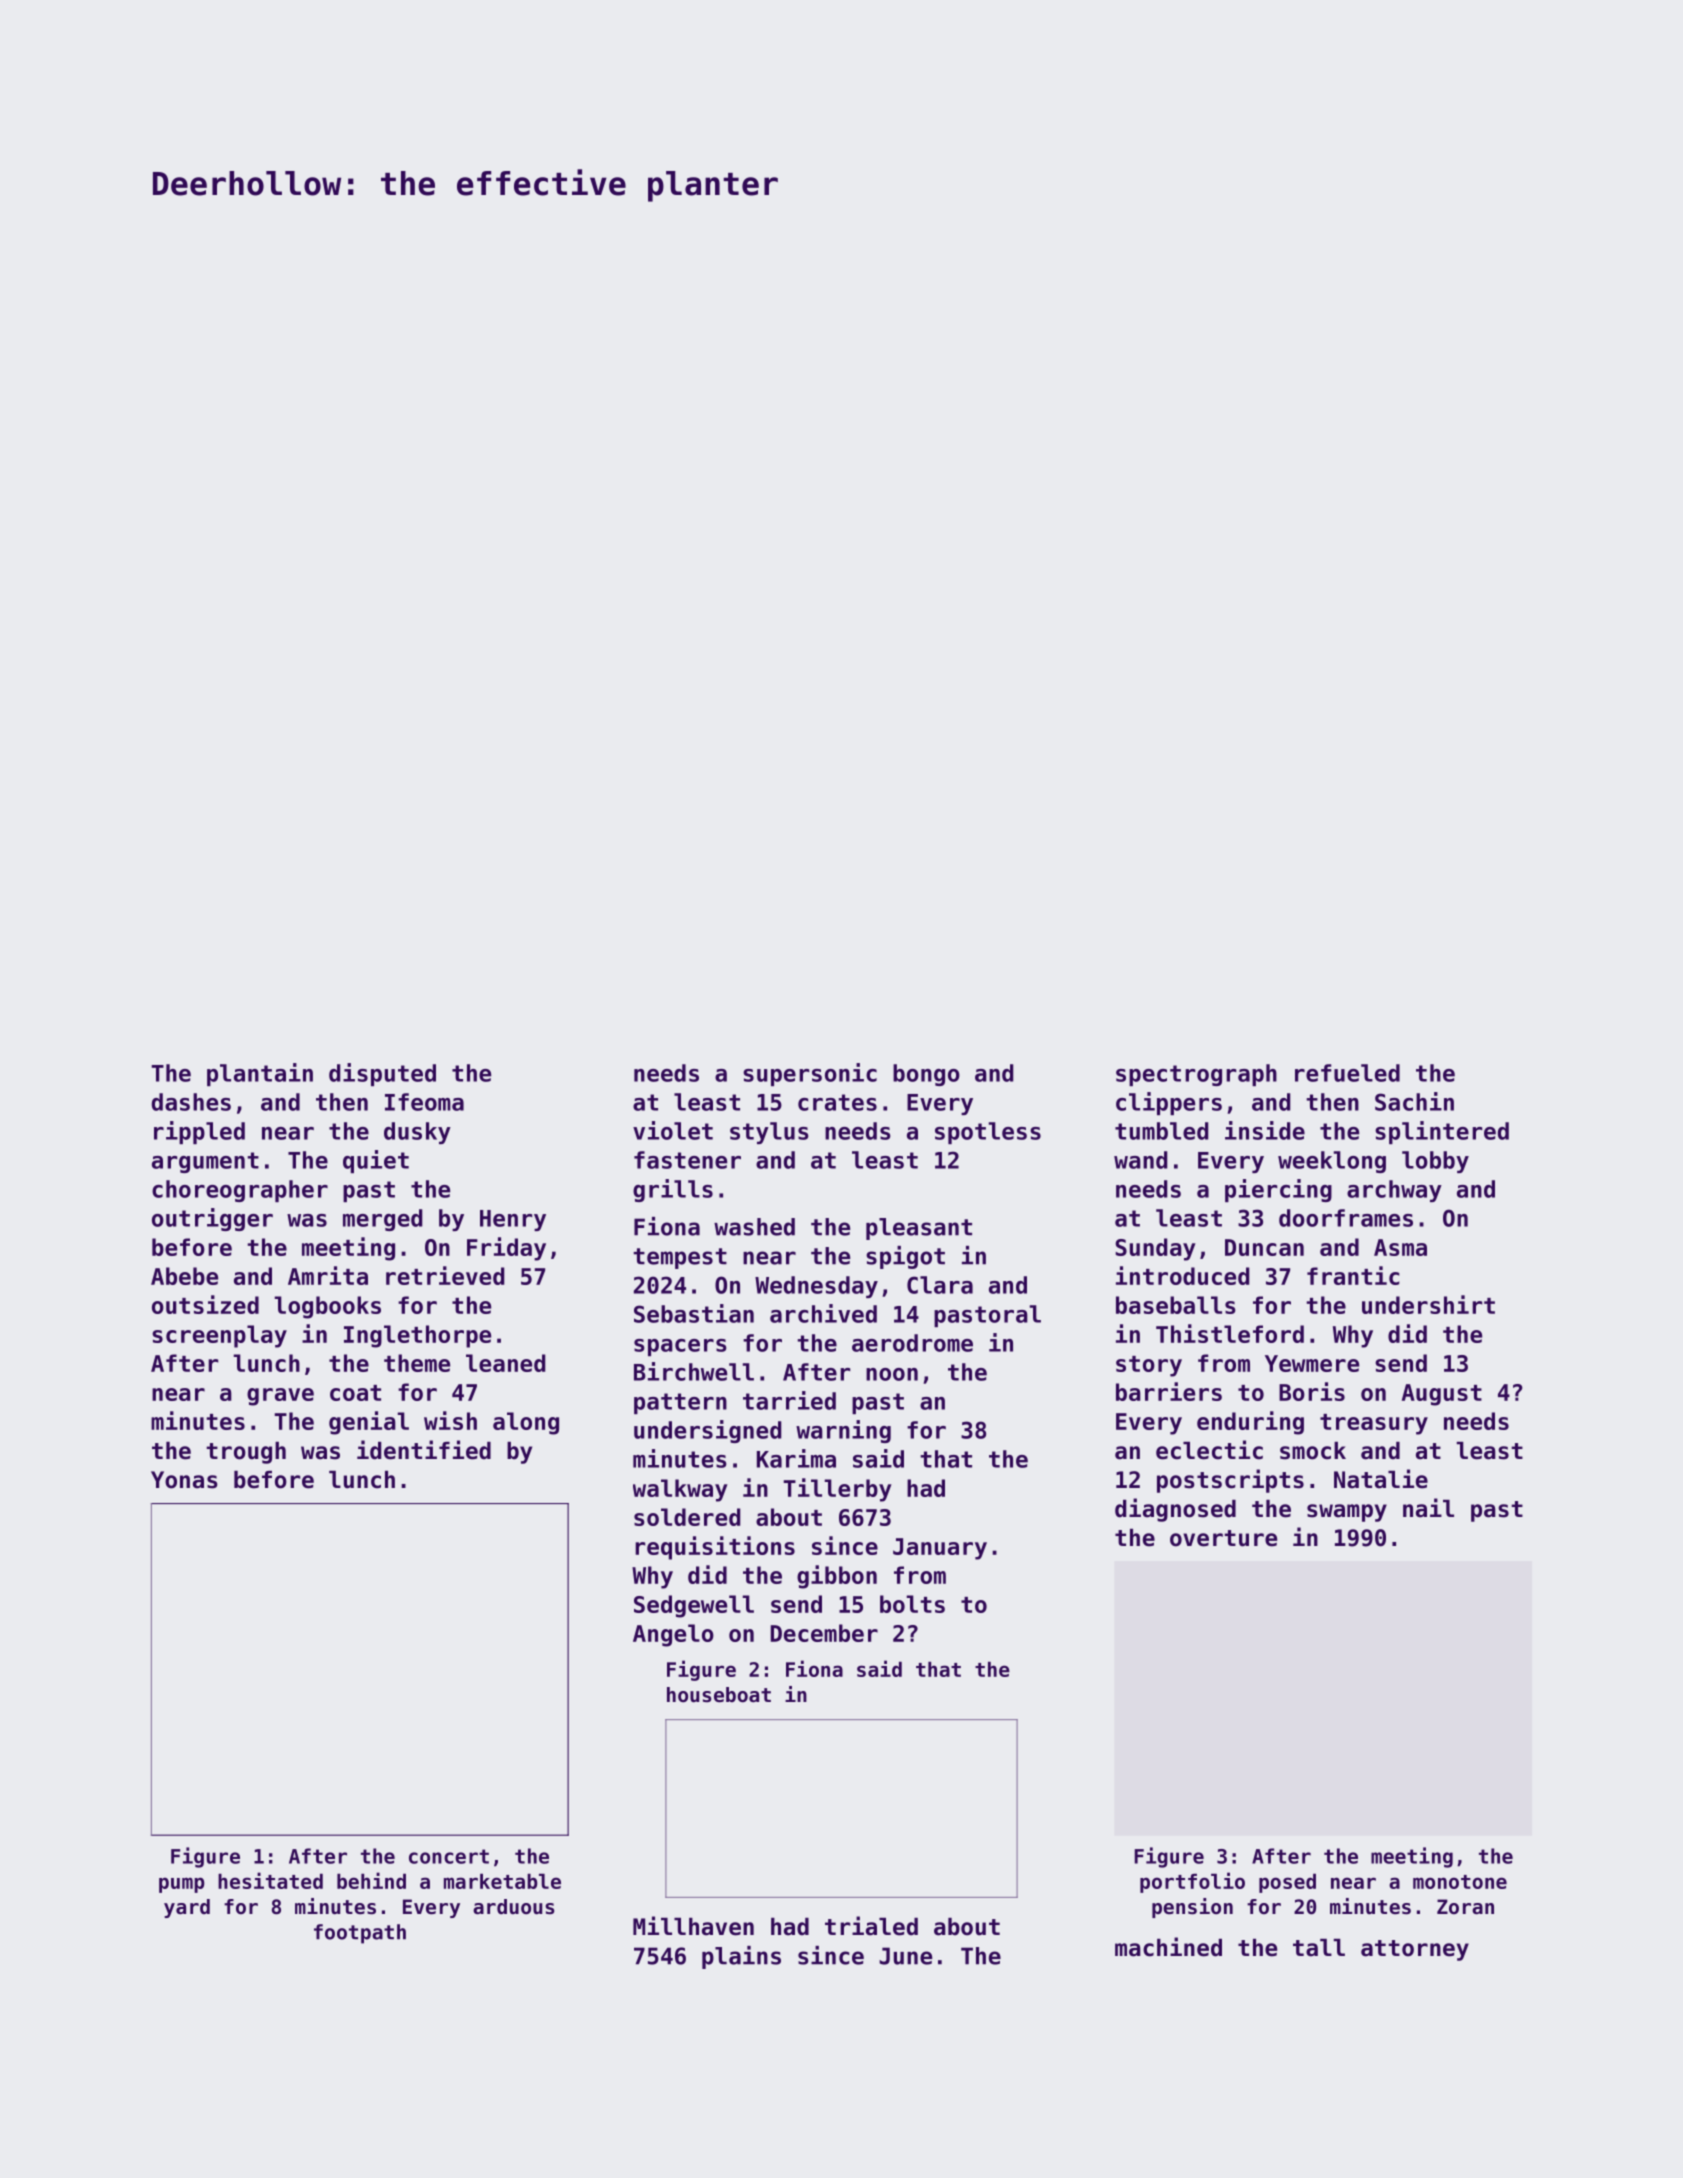  Describe the element at coordinates (260, 1074) in the screenshot. I see `plantain` at that location.
